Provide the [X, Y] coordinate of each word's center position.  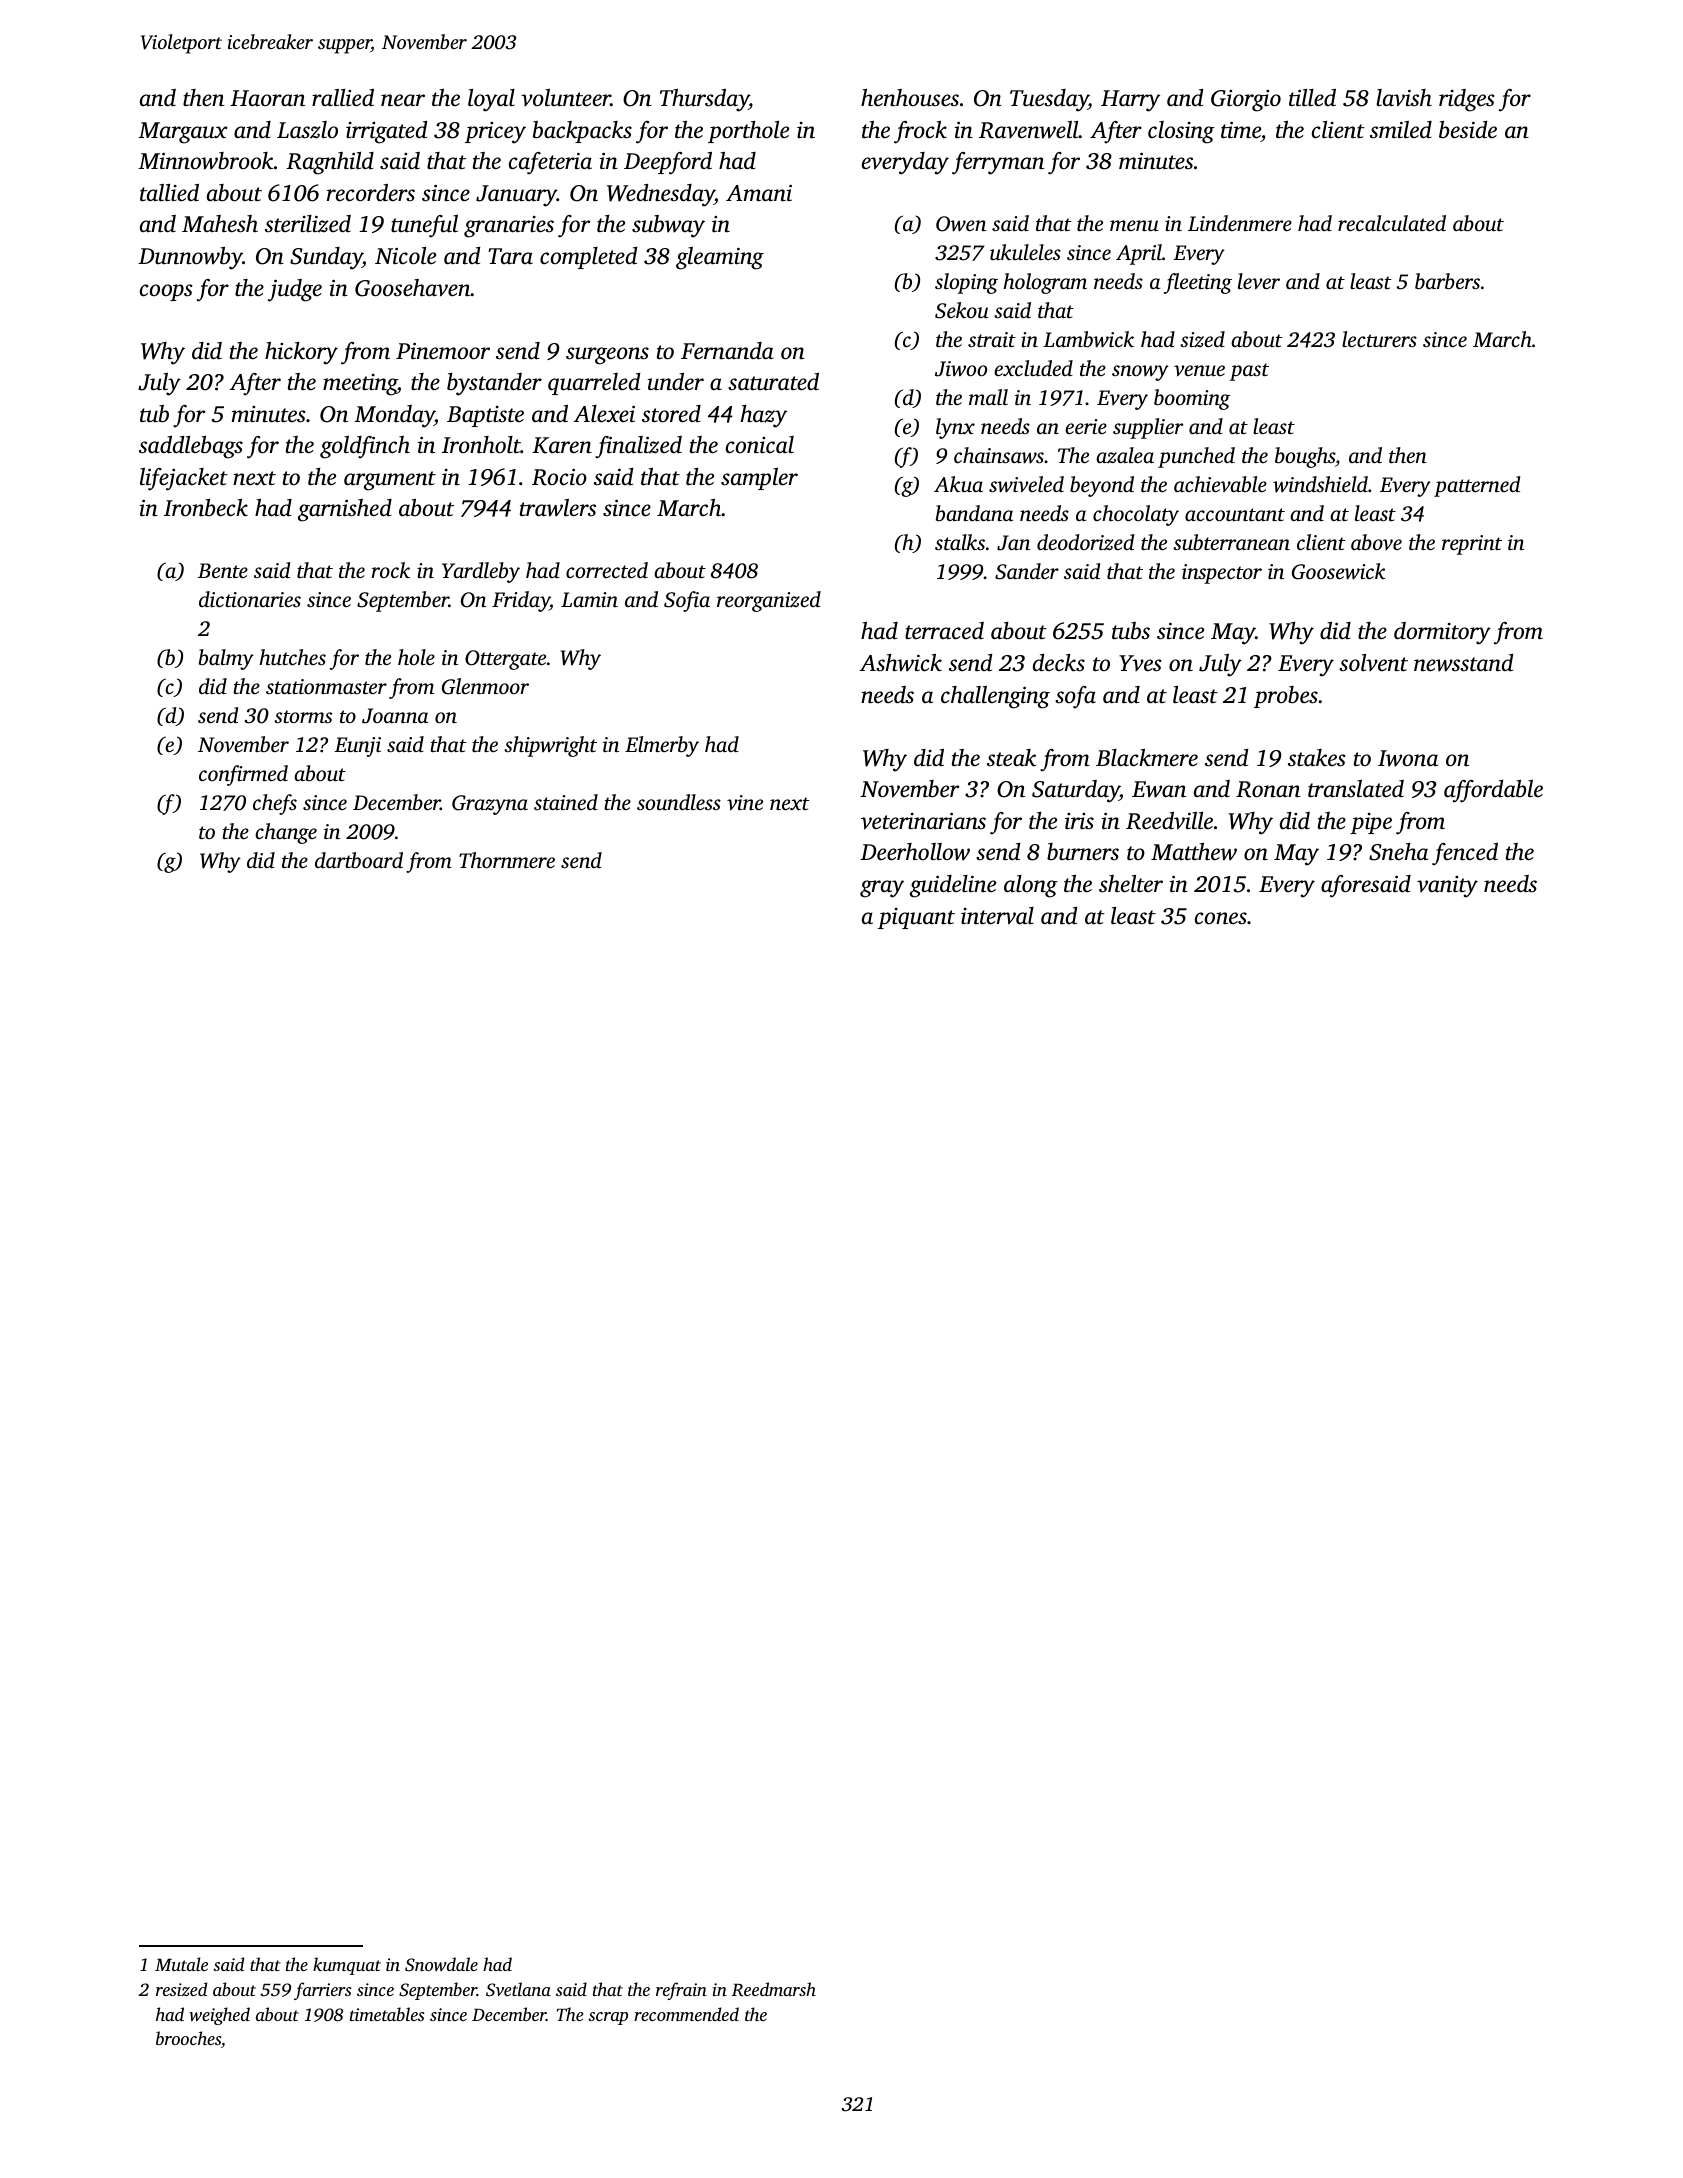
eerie [1086, 426]
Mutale [181, 1964]
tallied [169, 193]
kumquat [347, 1966]
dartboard [359, 860]
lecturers [1379, 339]
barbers [1447, 281]
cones [1221, 918]
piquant [916, 918]
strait [992, 339]
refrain [681, 1991]
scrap [608, 2018]
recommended [686, 2014]
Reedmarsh [774, 1989]
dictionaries [250, 599]
